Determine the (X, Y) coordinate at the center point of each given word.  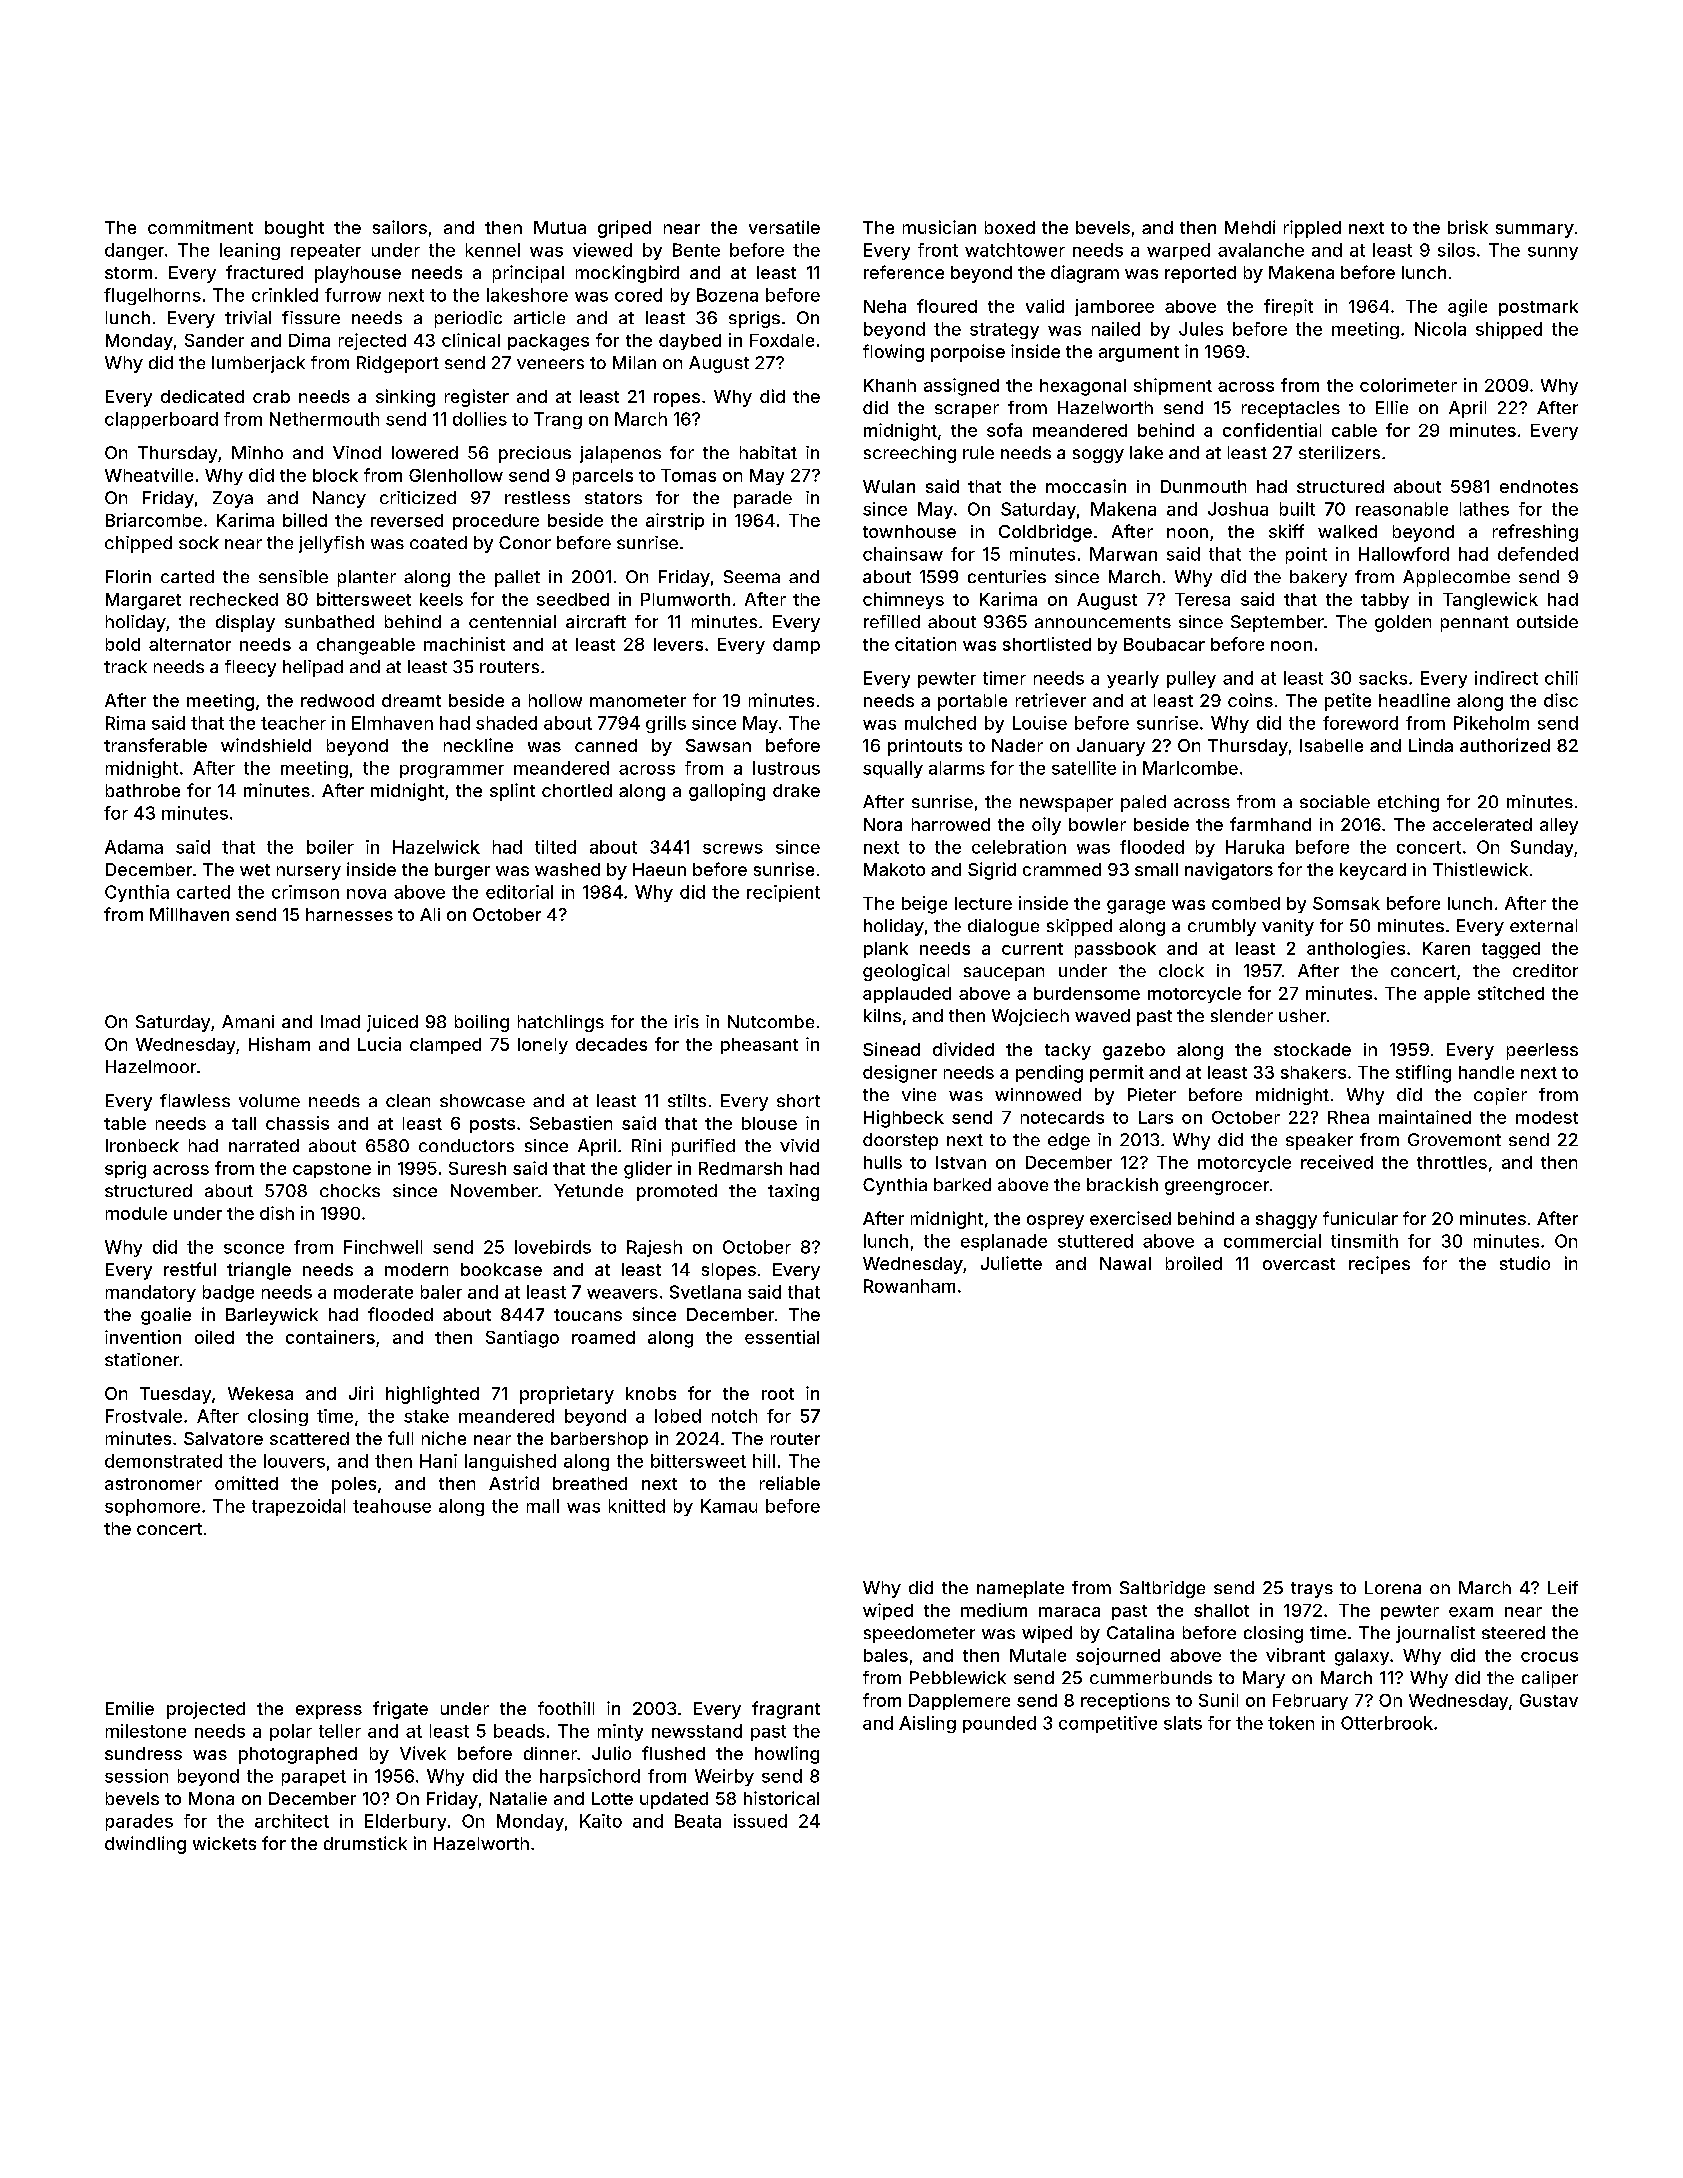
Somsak (1346, 903)
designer (900, 1074)
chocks (350, 1190)
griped (624, 229)
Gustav (1549, 1700)
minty (620, 1732)
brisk (1468, 227)
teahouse (392, 1506)
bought (294, 229)
